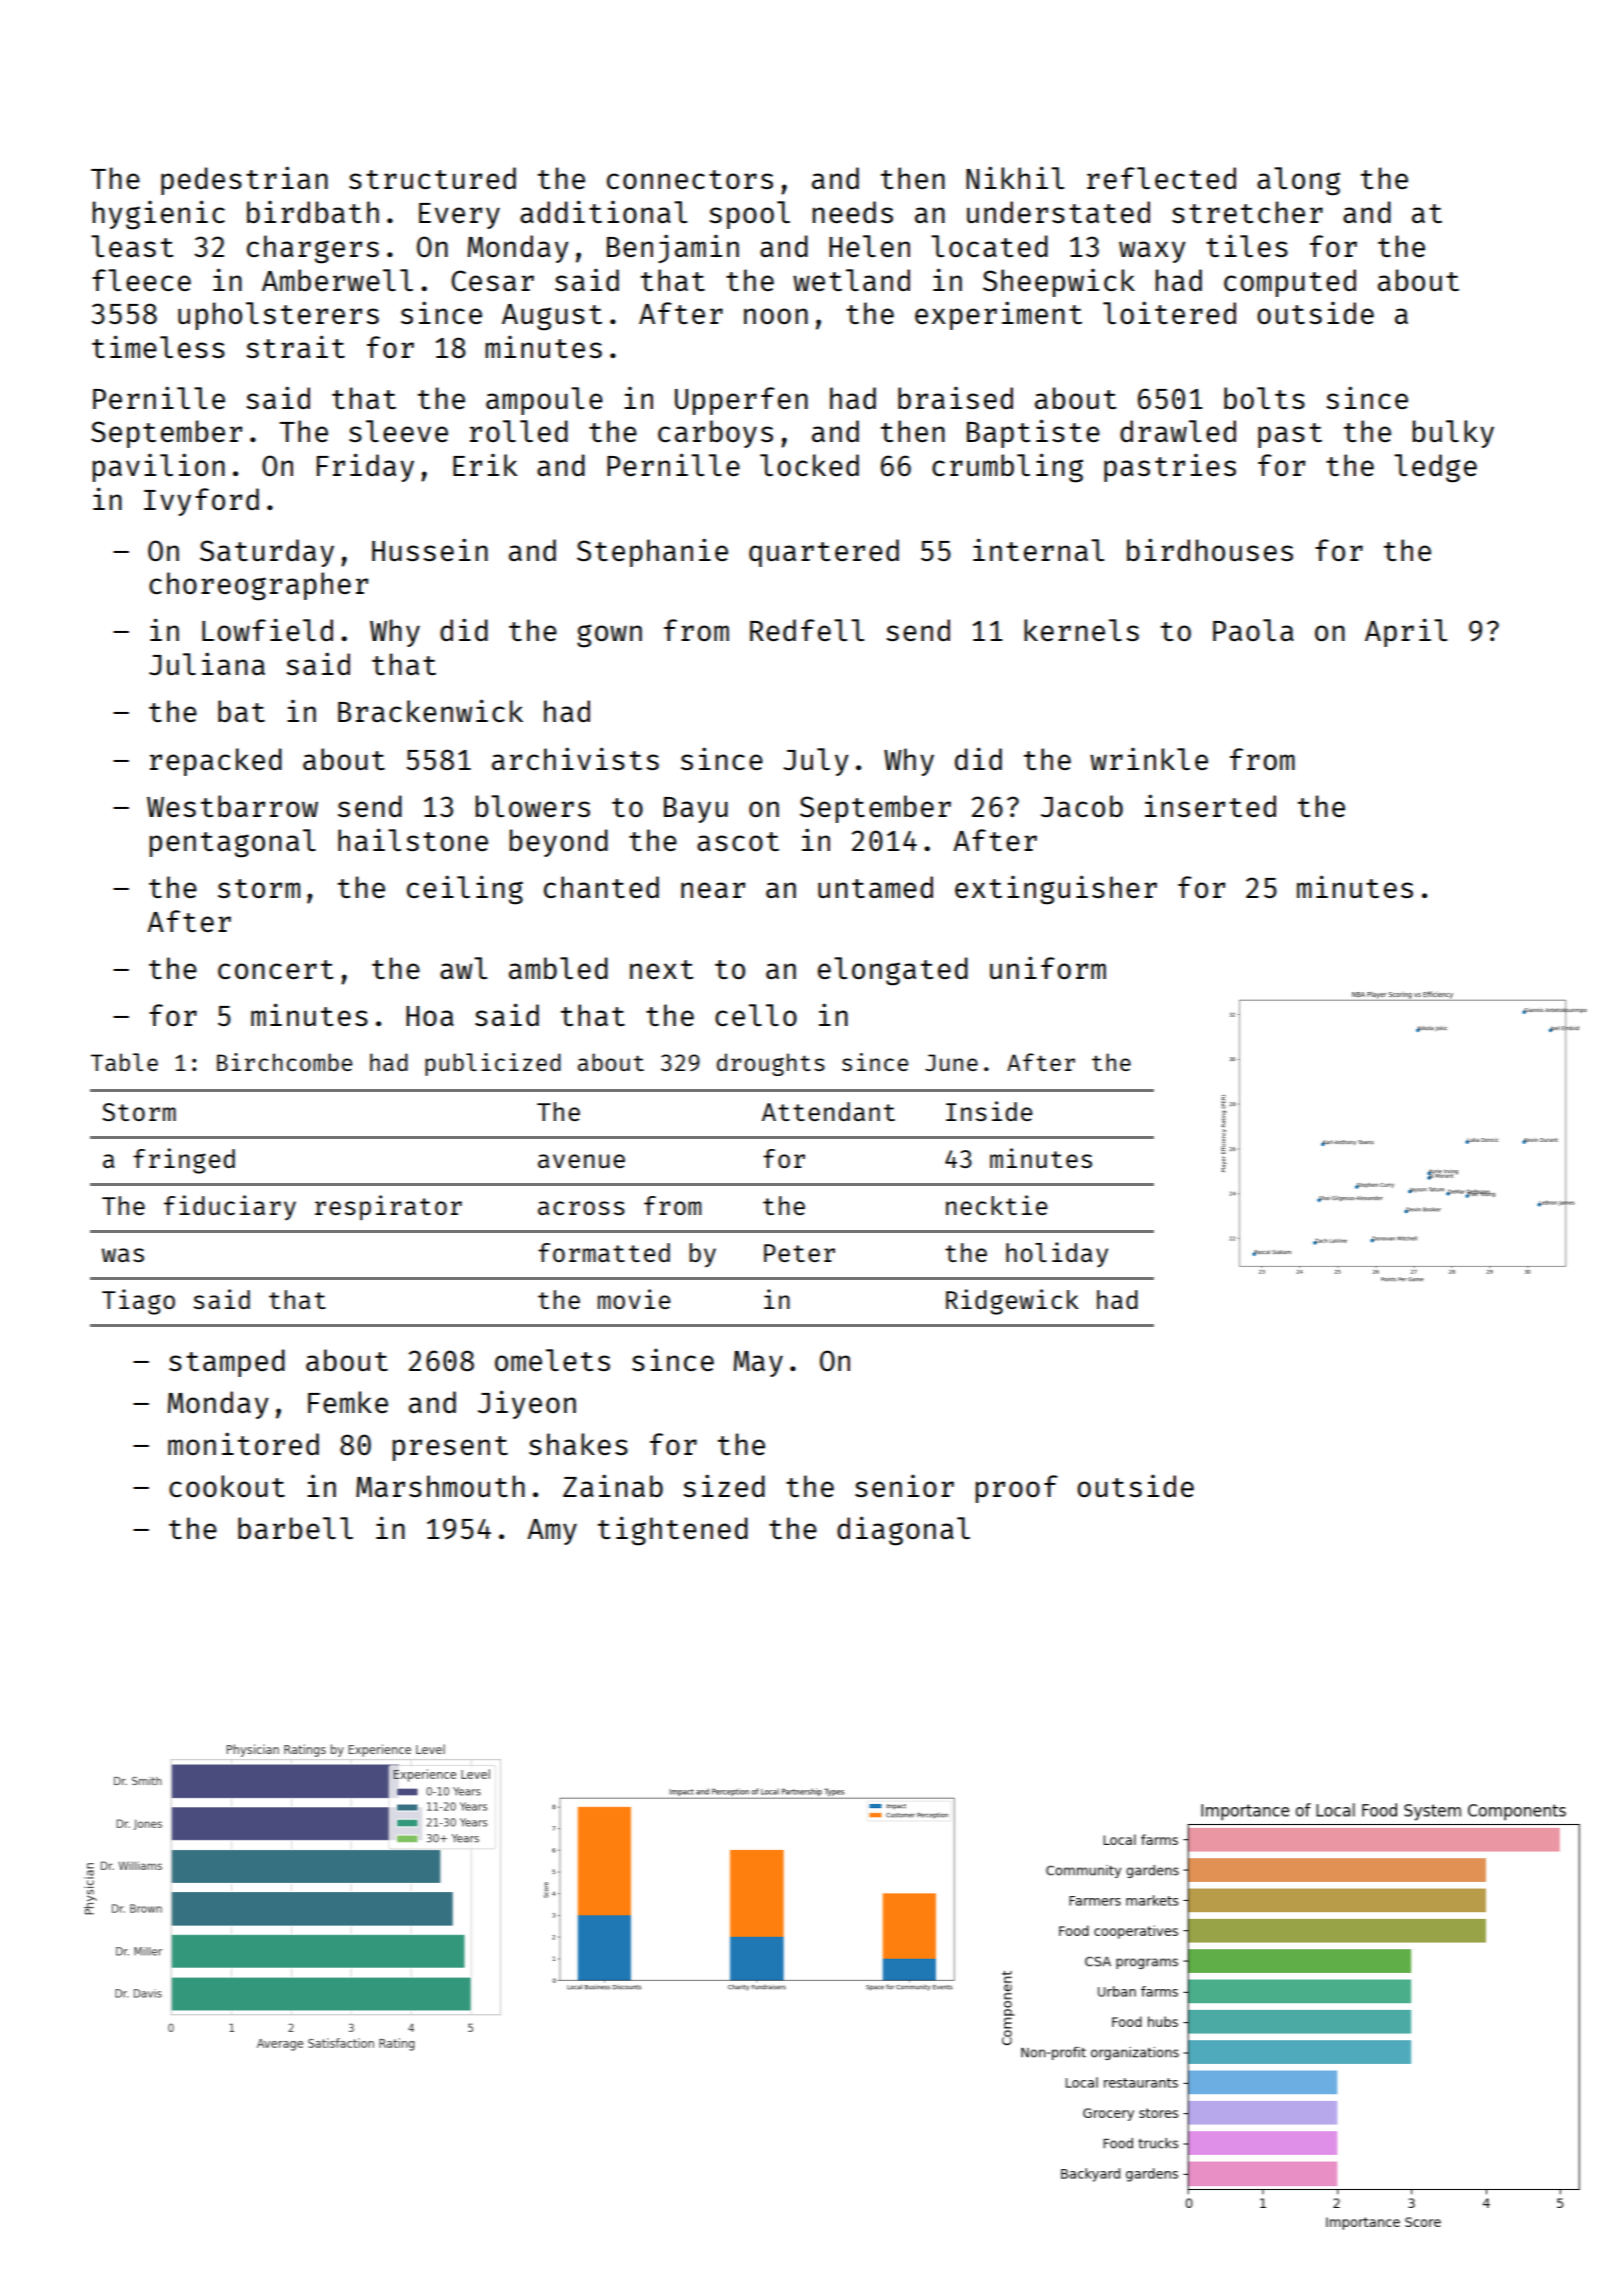  I want to click on barbell, so click(295, 1528).
